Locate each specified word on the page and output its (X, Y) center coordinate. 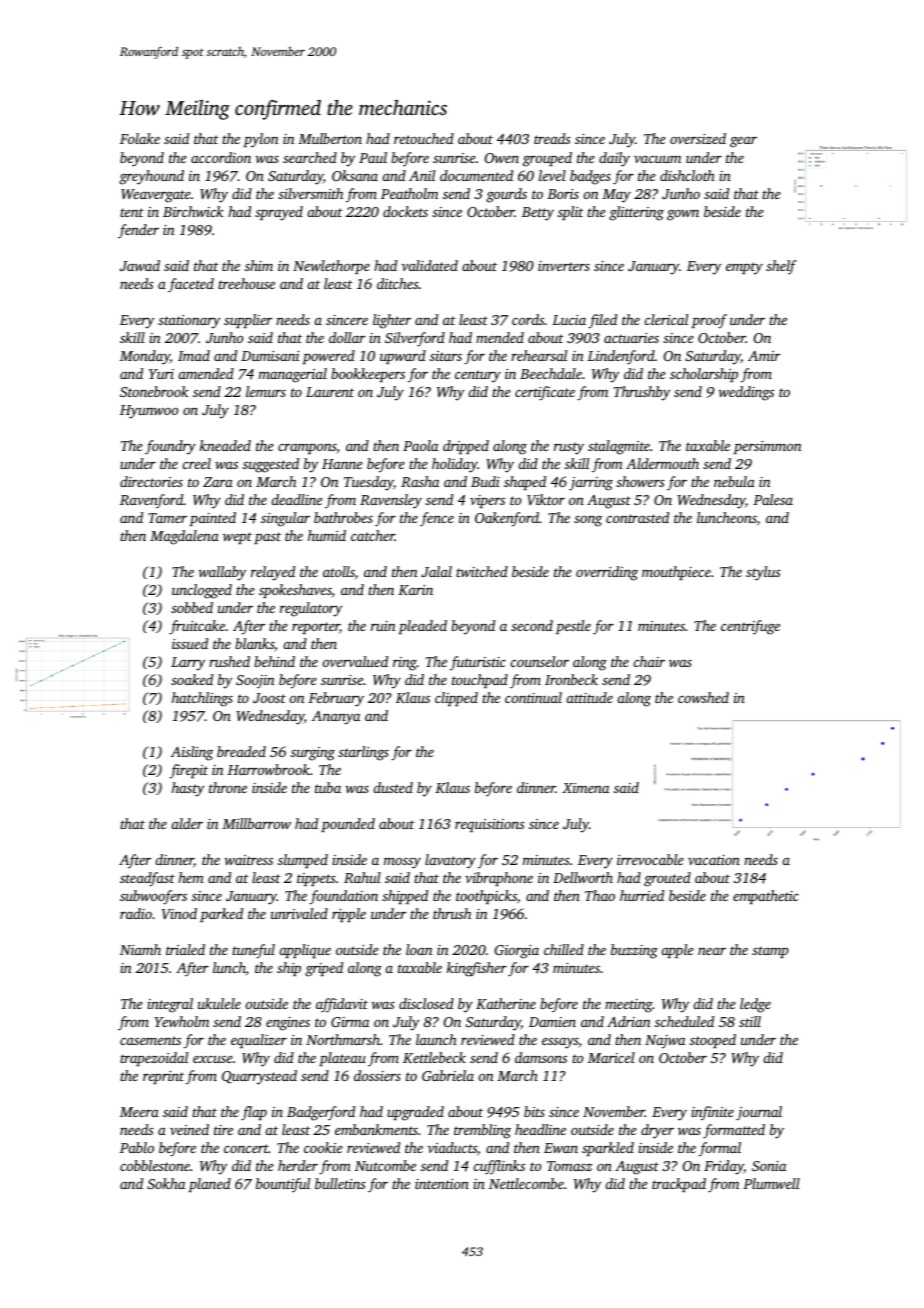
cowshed (703, 697)
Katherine (506, 1003)
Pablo (137, 1147)
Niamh (140, 949)
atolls (339, 571)
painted (213, 519)
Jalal (436, 571)
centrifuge (750, 627)
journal (759, 1113)
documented (476, 175)
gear (743, 142)
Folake (140, 138)
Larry (188, 664)
